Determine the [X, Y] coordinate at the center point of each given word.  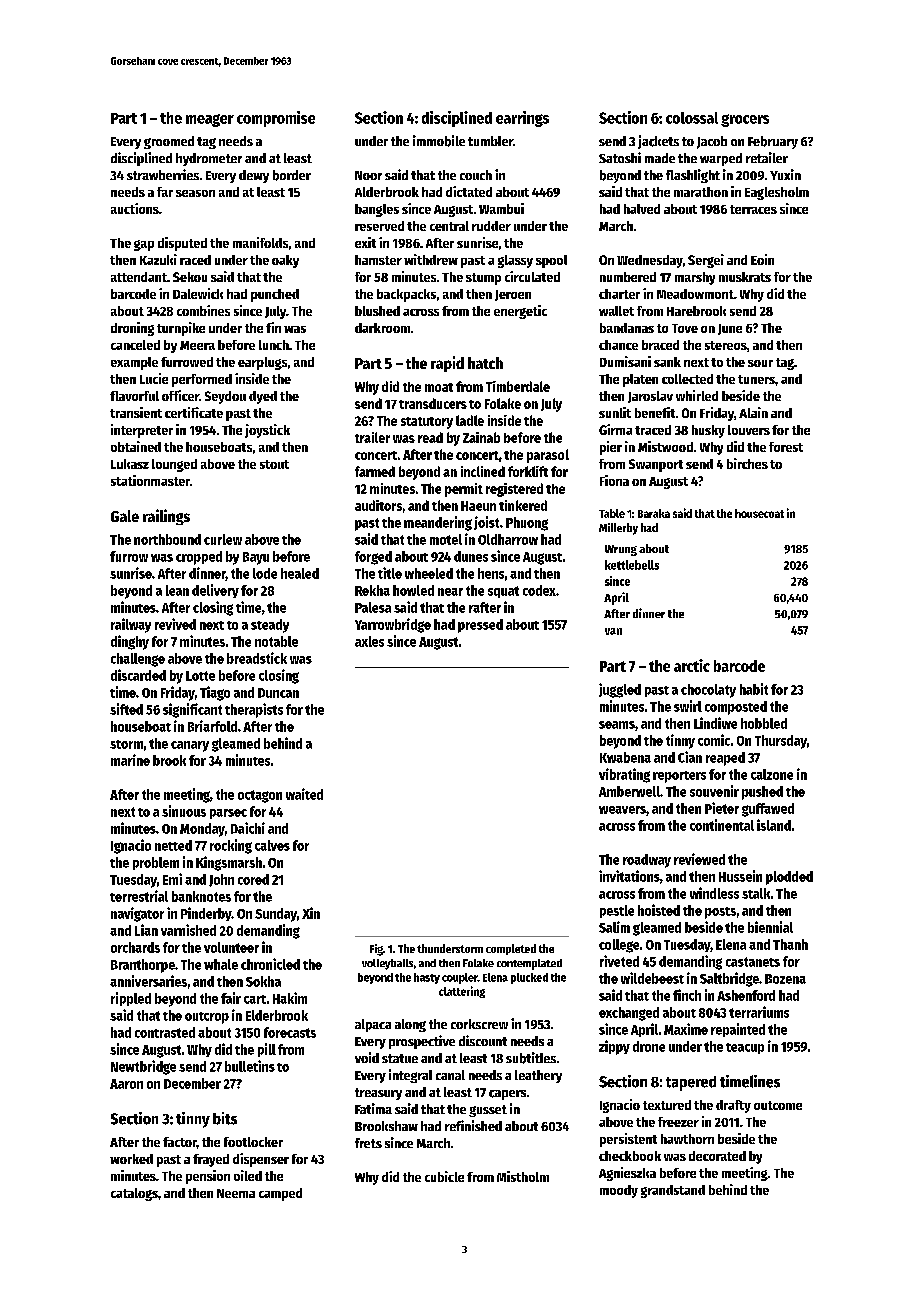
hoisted [659, 910]
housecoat [759, 513]
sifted [126, 709]
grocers [745, 120]
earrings [522, 119]
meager [210, 120]
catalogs [134, 1194]
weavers [622, 810]
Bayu [256, 558]
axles [369, 641]
